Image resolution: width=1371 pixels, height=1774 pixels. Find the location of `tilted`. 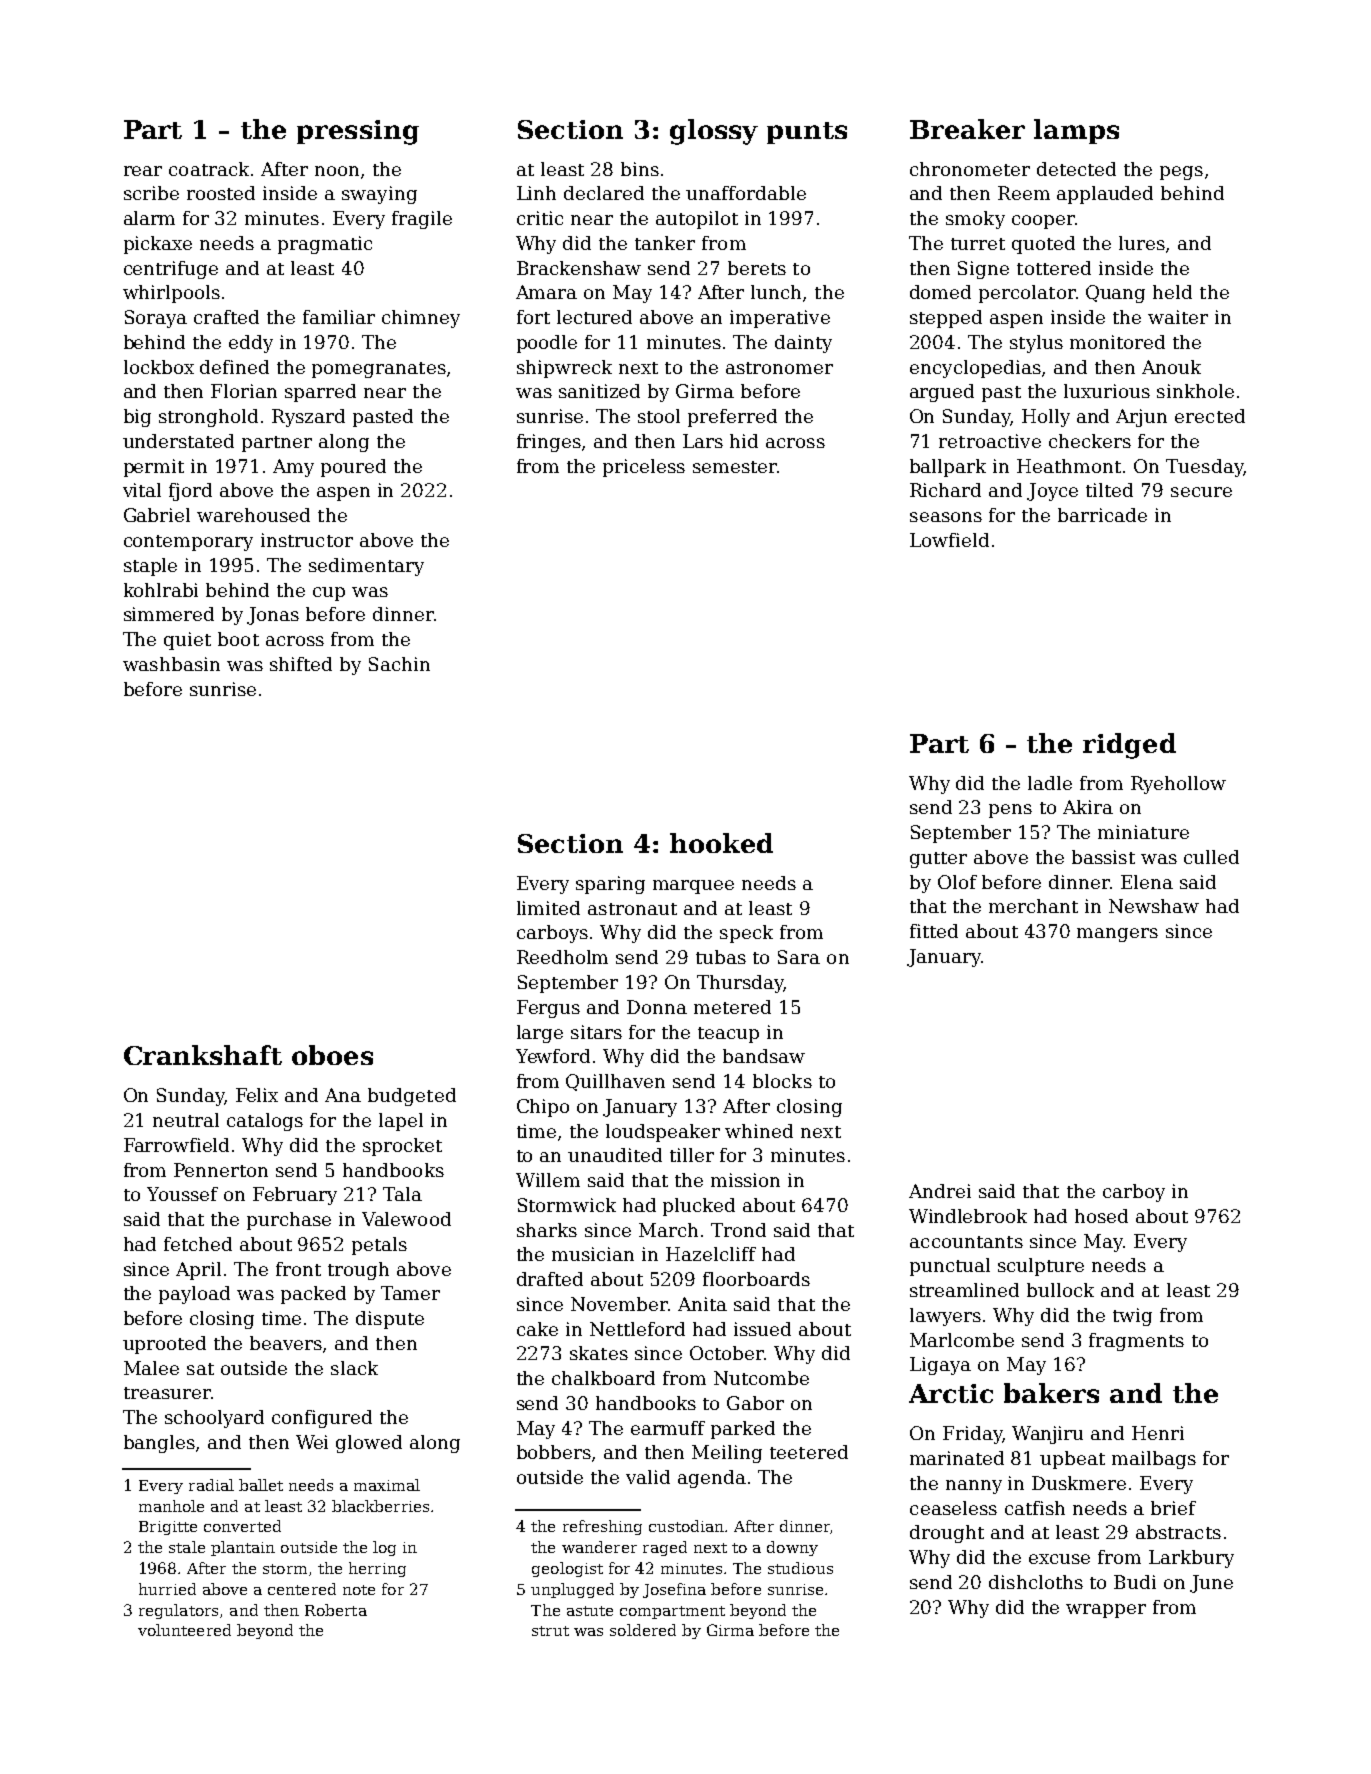

tilted is located at coordinates (1109, 490).
